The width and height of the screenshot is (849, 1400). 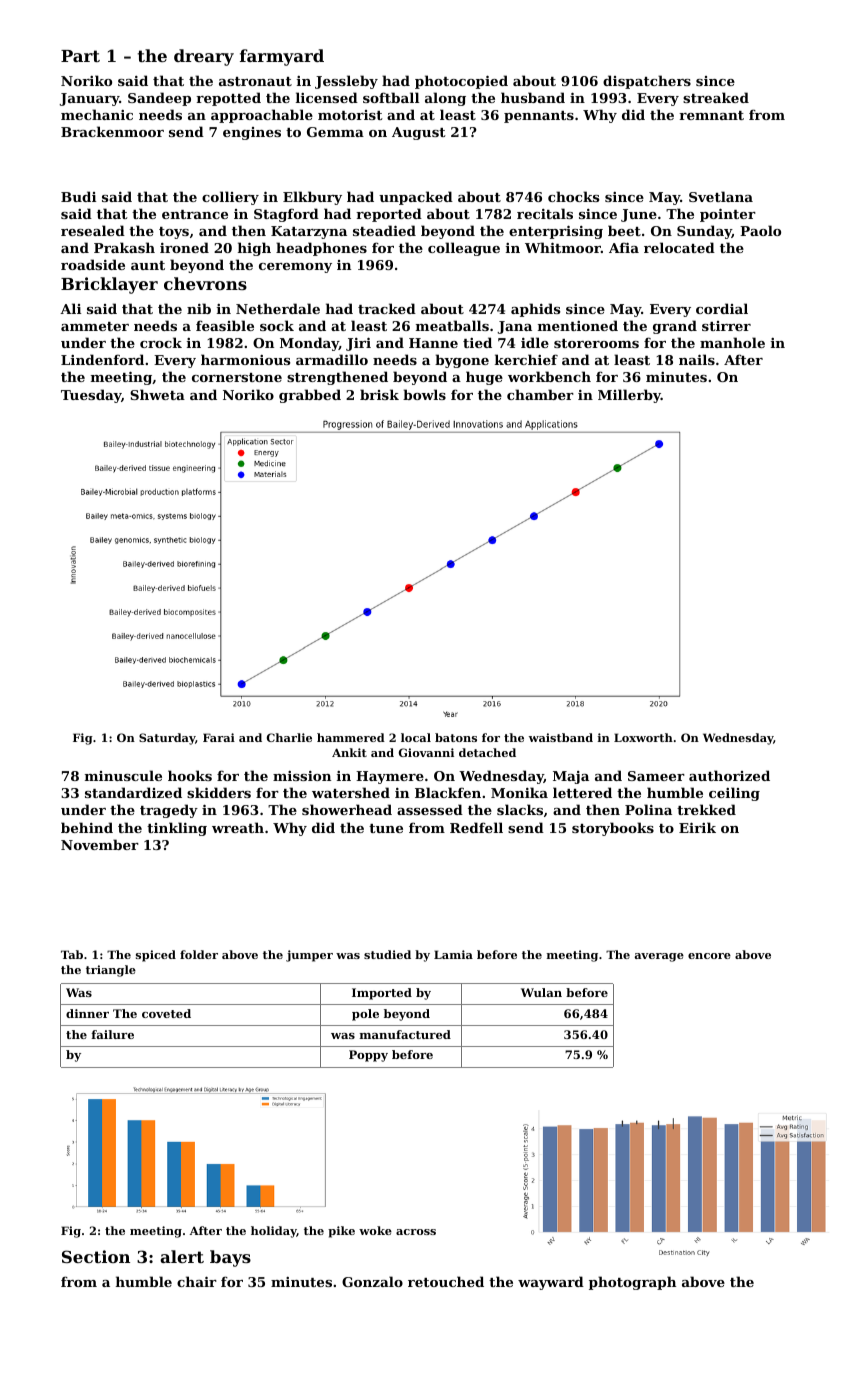 What do you see at coordinates (578, 325) in the screenshot?
I see `mentioned` at bounding box center [578, 325].
